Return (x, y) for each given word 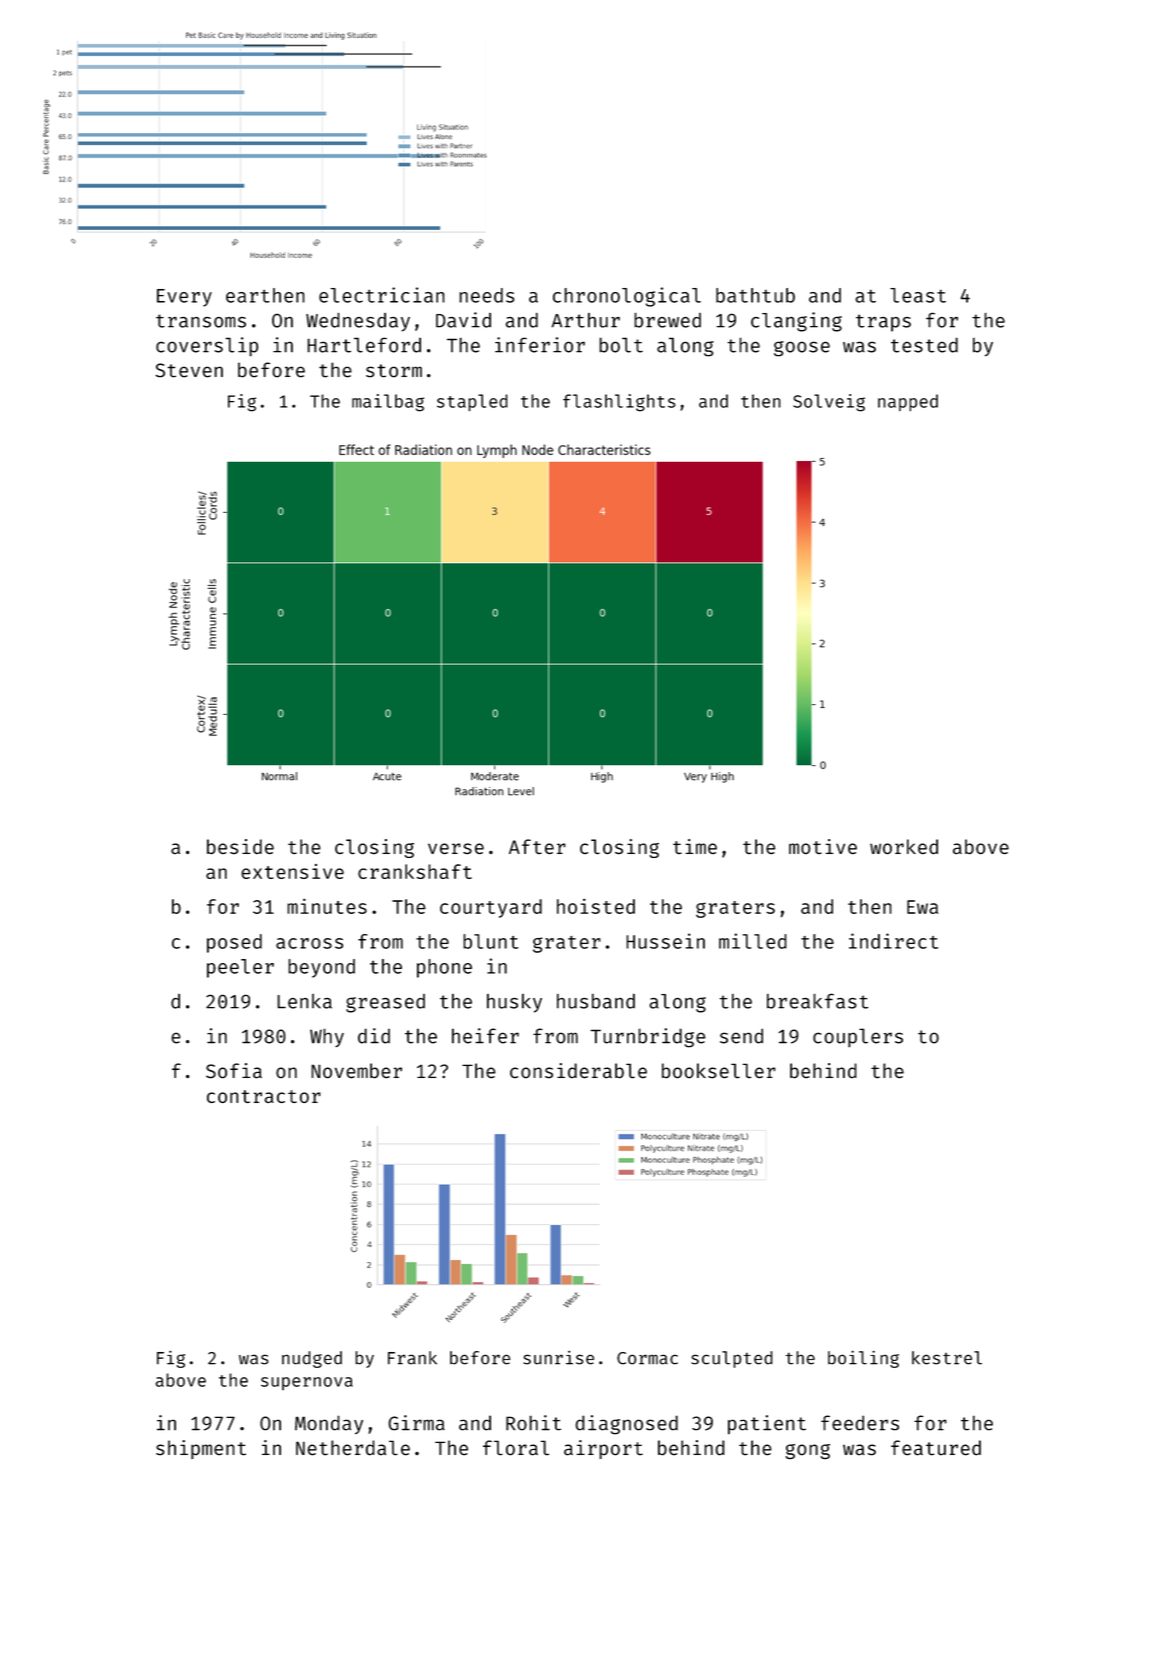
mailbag (388, 403)
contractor (264, 1096)
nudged (312, 1359)
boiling (863, 1359)
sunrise (558, 1358)
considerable (578, 1071)
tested (924, 345)
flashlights (619, 403)
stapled (472, 402)
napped (908, 402)
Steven (189, 370)
